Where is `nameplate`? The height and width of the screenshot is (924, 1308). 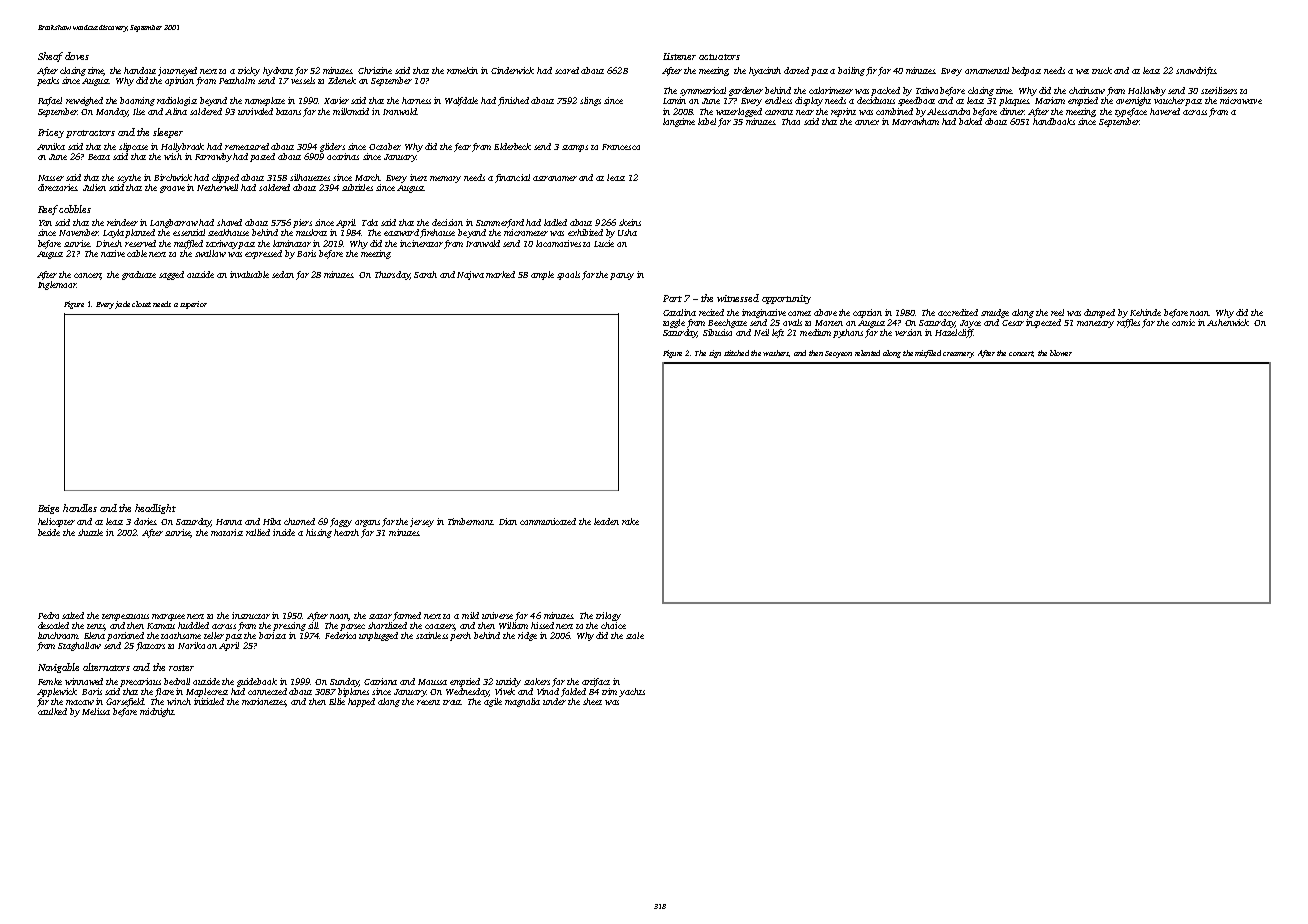
nameplate is located at coordinates (265, 101).
